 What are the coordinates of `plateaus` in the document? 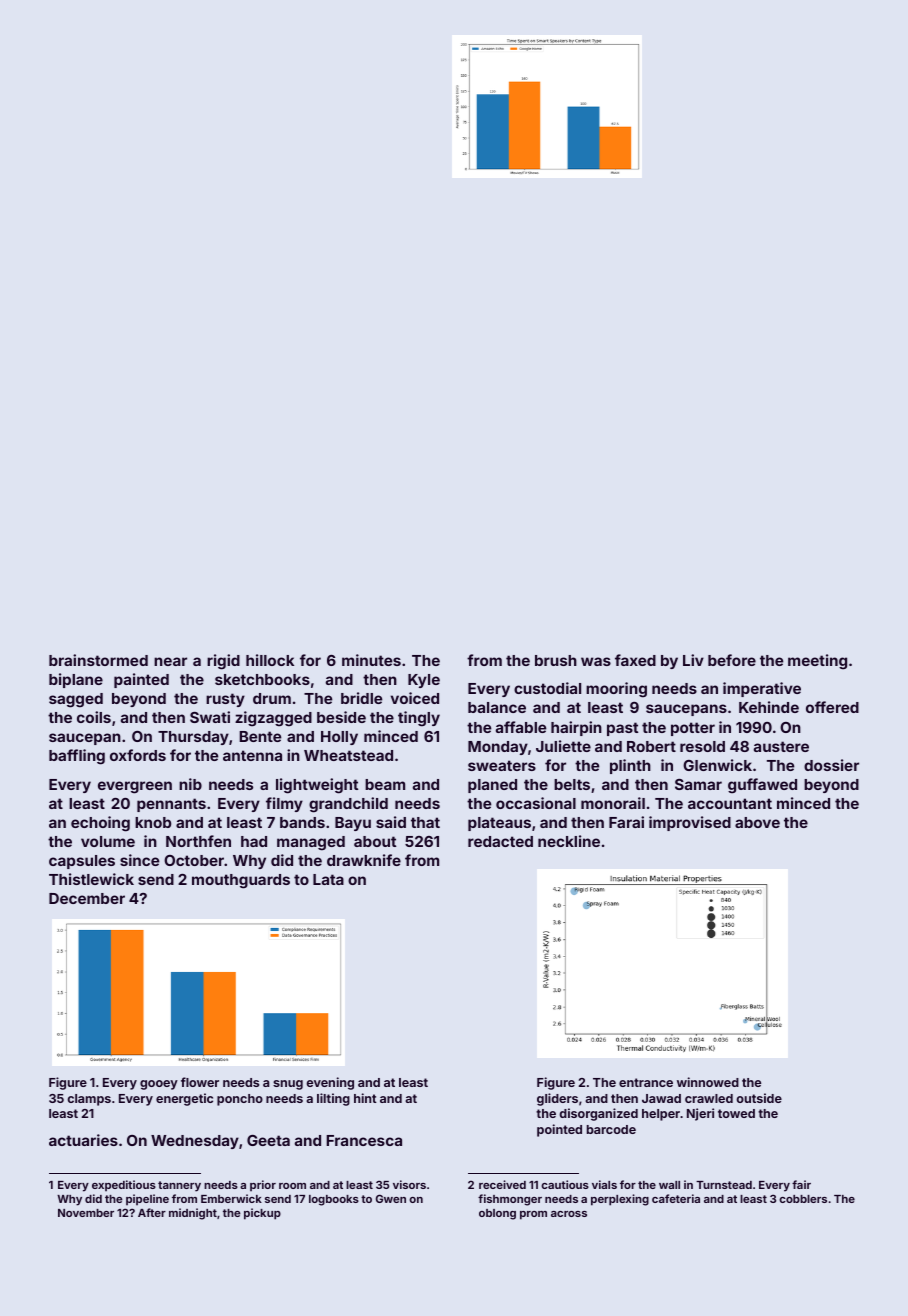 It's located at (499, 824).
